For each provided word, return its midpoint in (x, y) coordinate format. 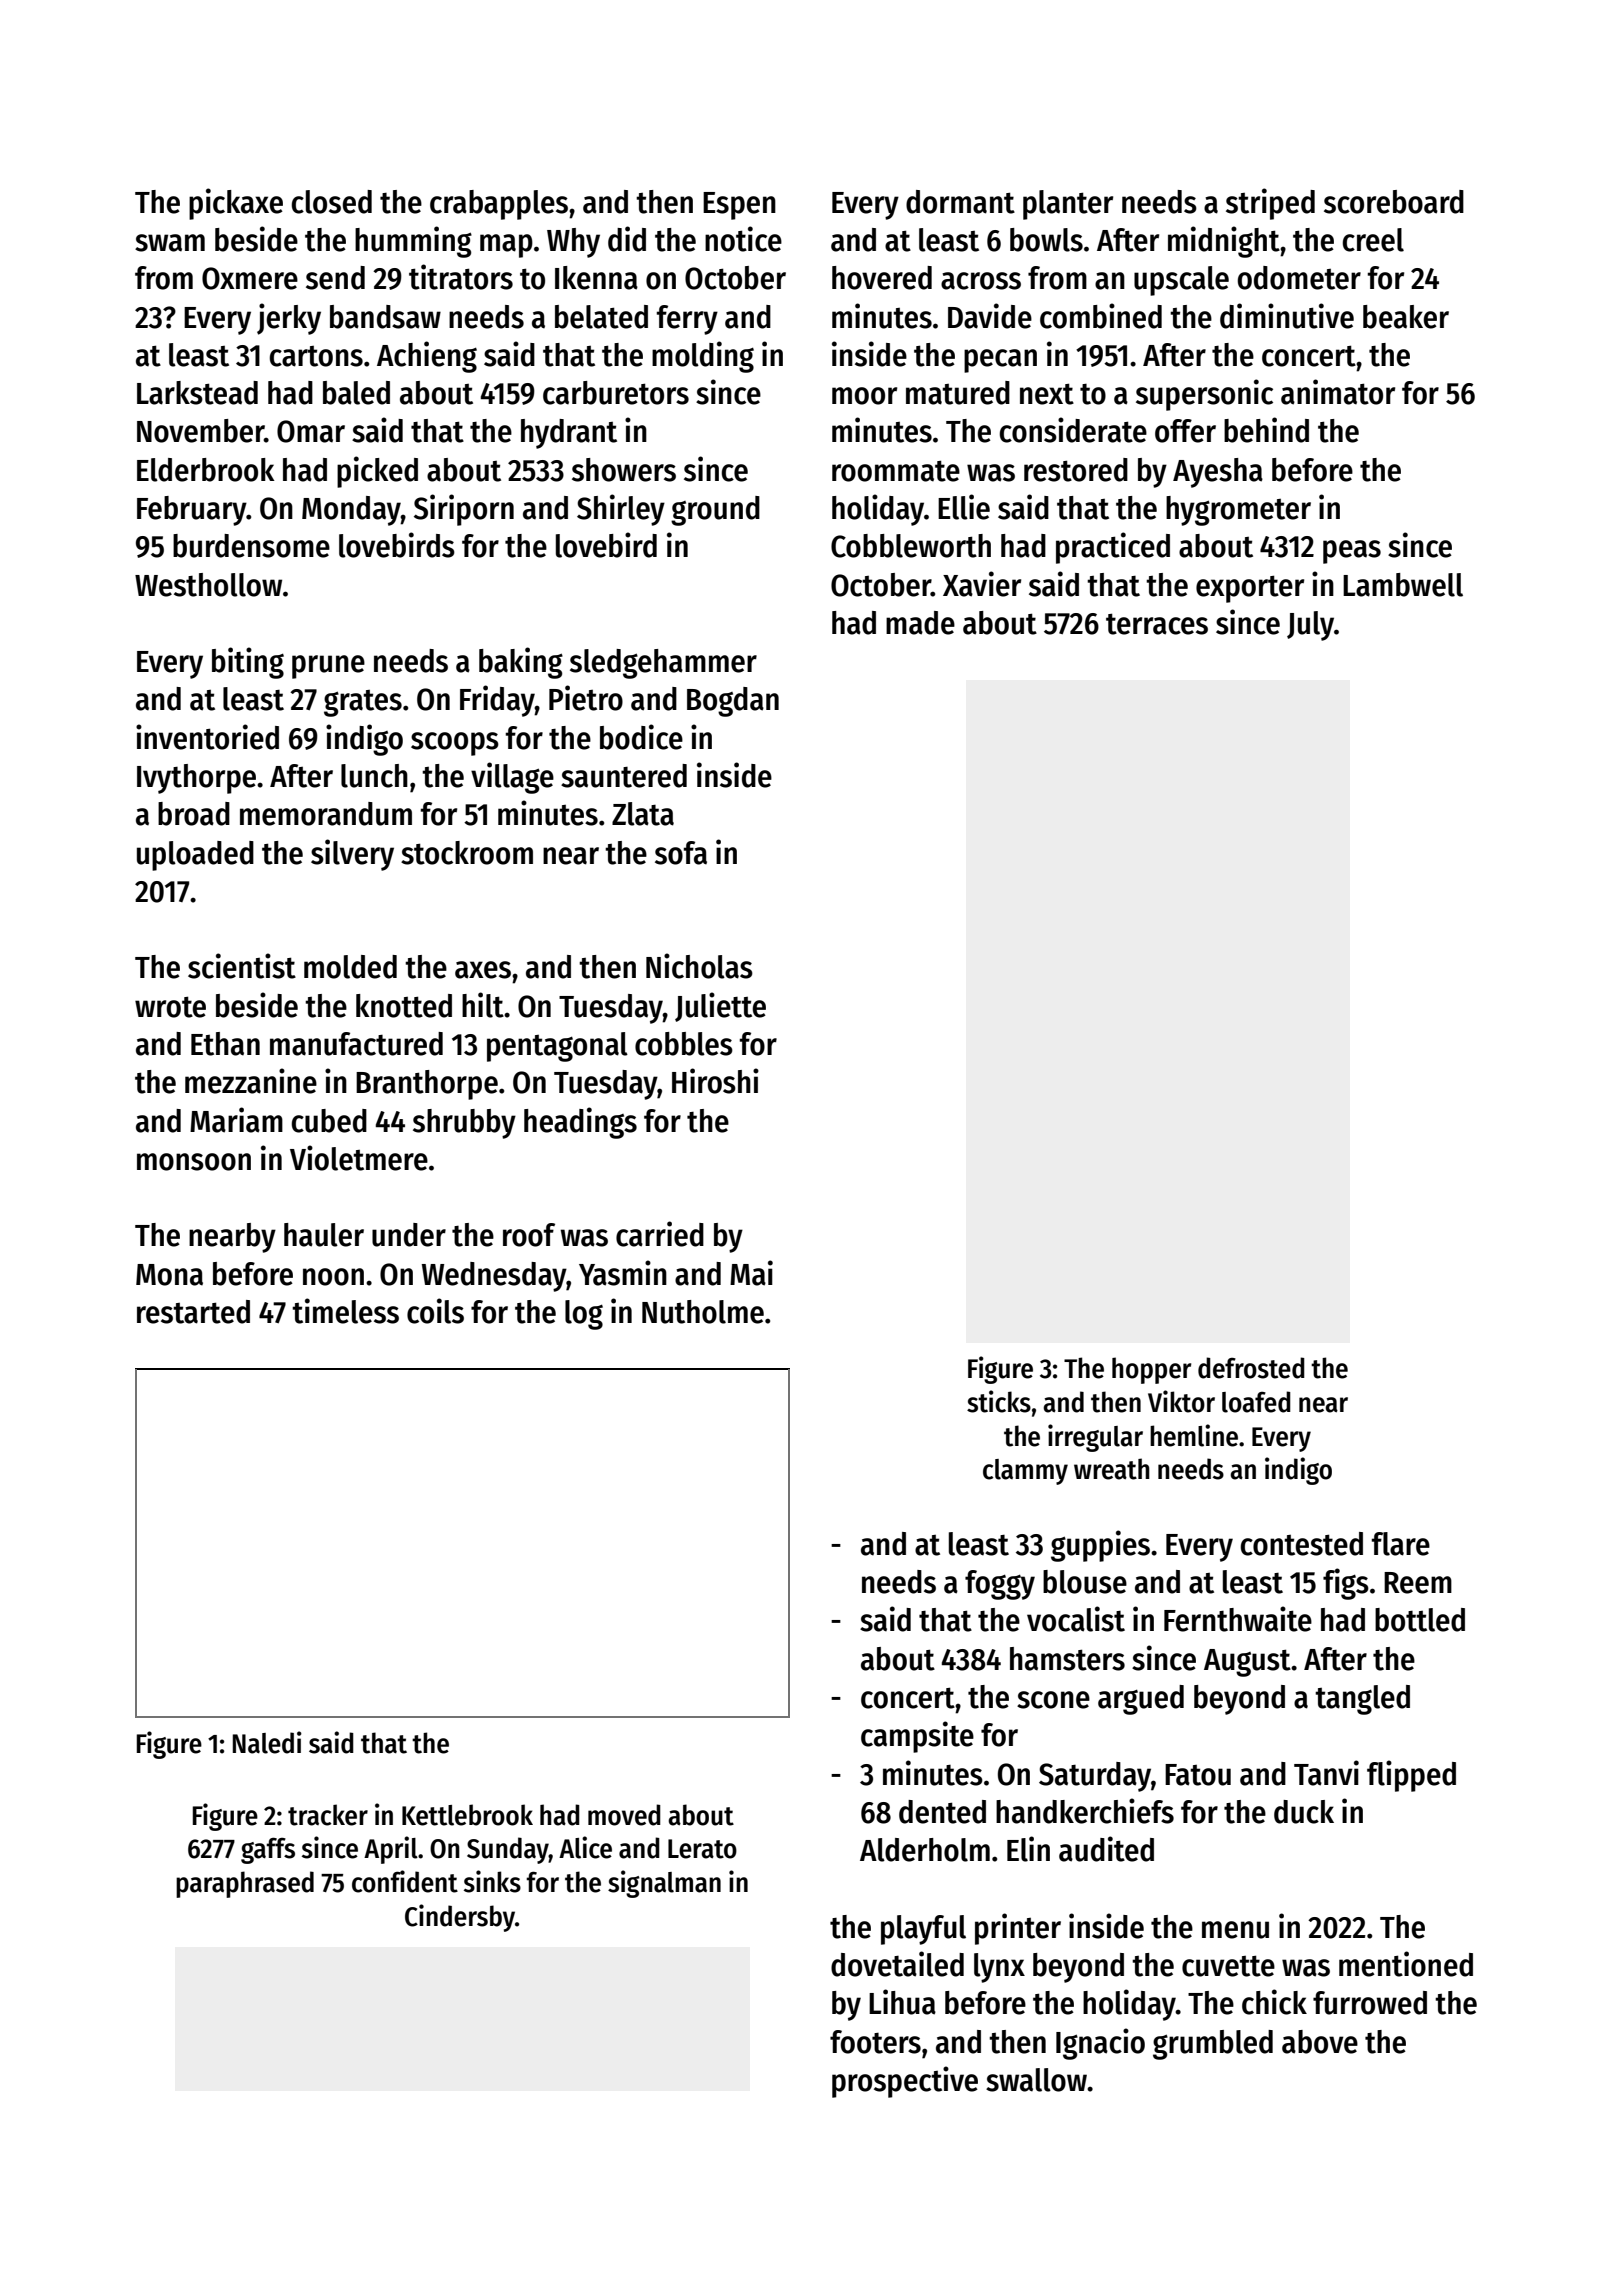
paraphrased (245, 1884)
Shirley (621, 510)
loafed (1256, 1402)
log (584, 1315)
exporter (1250, 589)
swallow (1036, 2080)
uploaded (195, 856)
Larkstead (197, 393)
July (1310, 626)
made (920, 623)
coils (435, 1311)
